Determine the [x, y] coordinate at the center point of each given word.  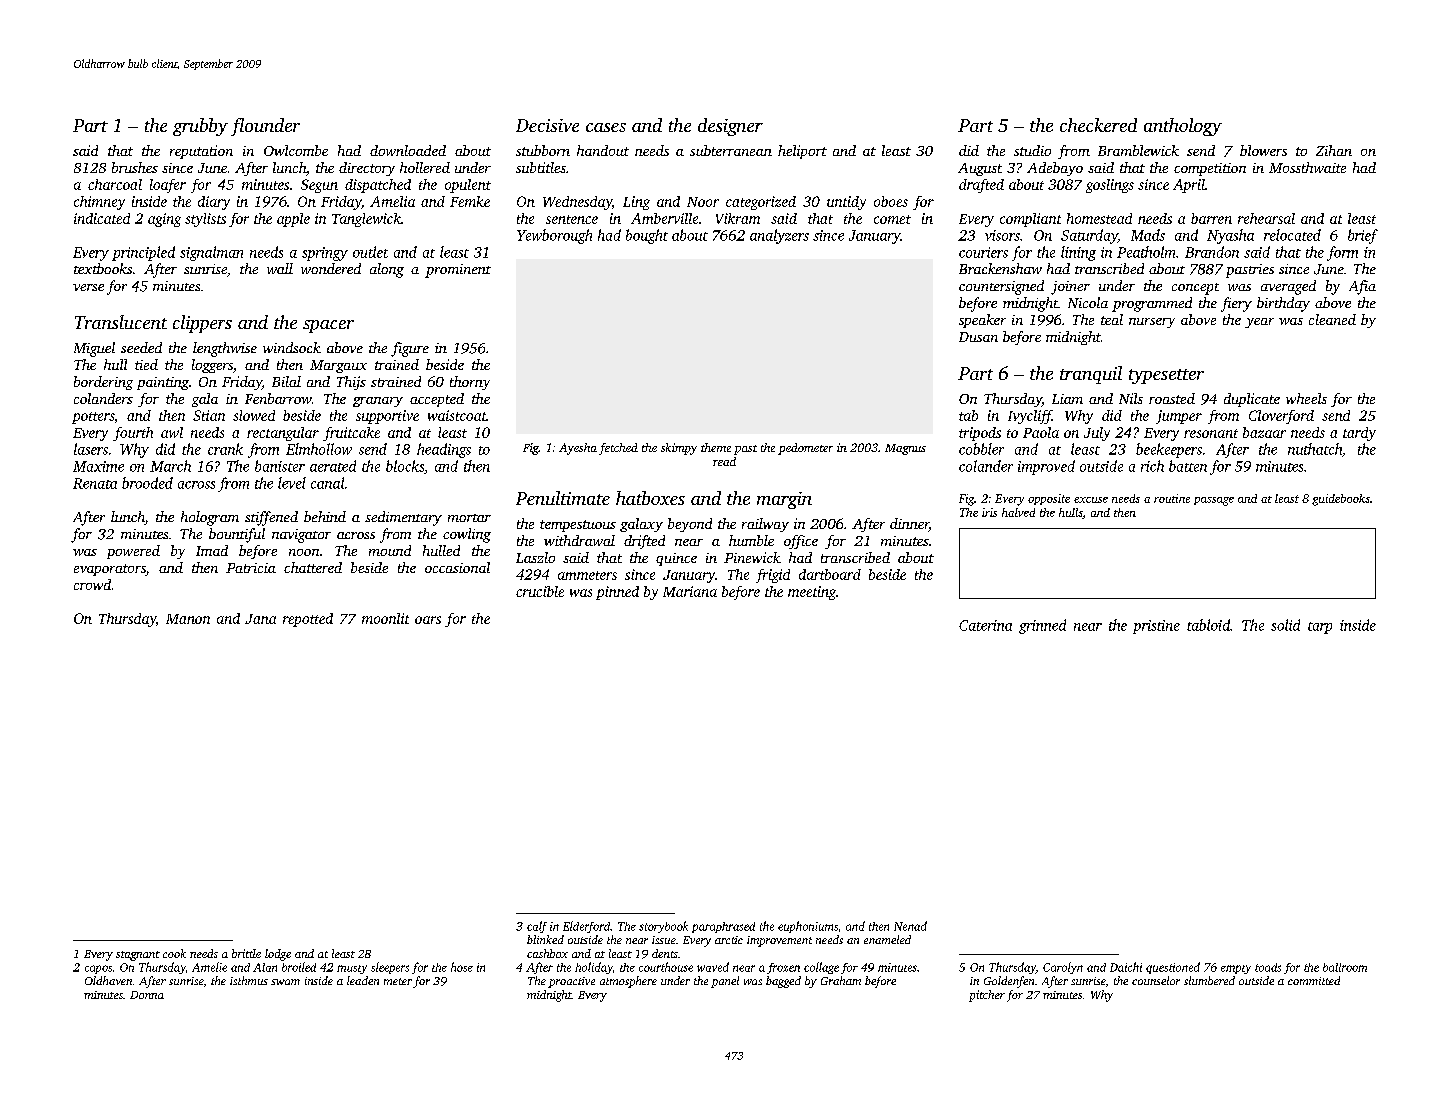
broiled [299, 967]
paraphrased [723, 927]
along [387, 270]
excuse [1091, 500]
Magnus [905, 449]
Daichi [1126, 967]
